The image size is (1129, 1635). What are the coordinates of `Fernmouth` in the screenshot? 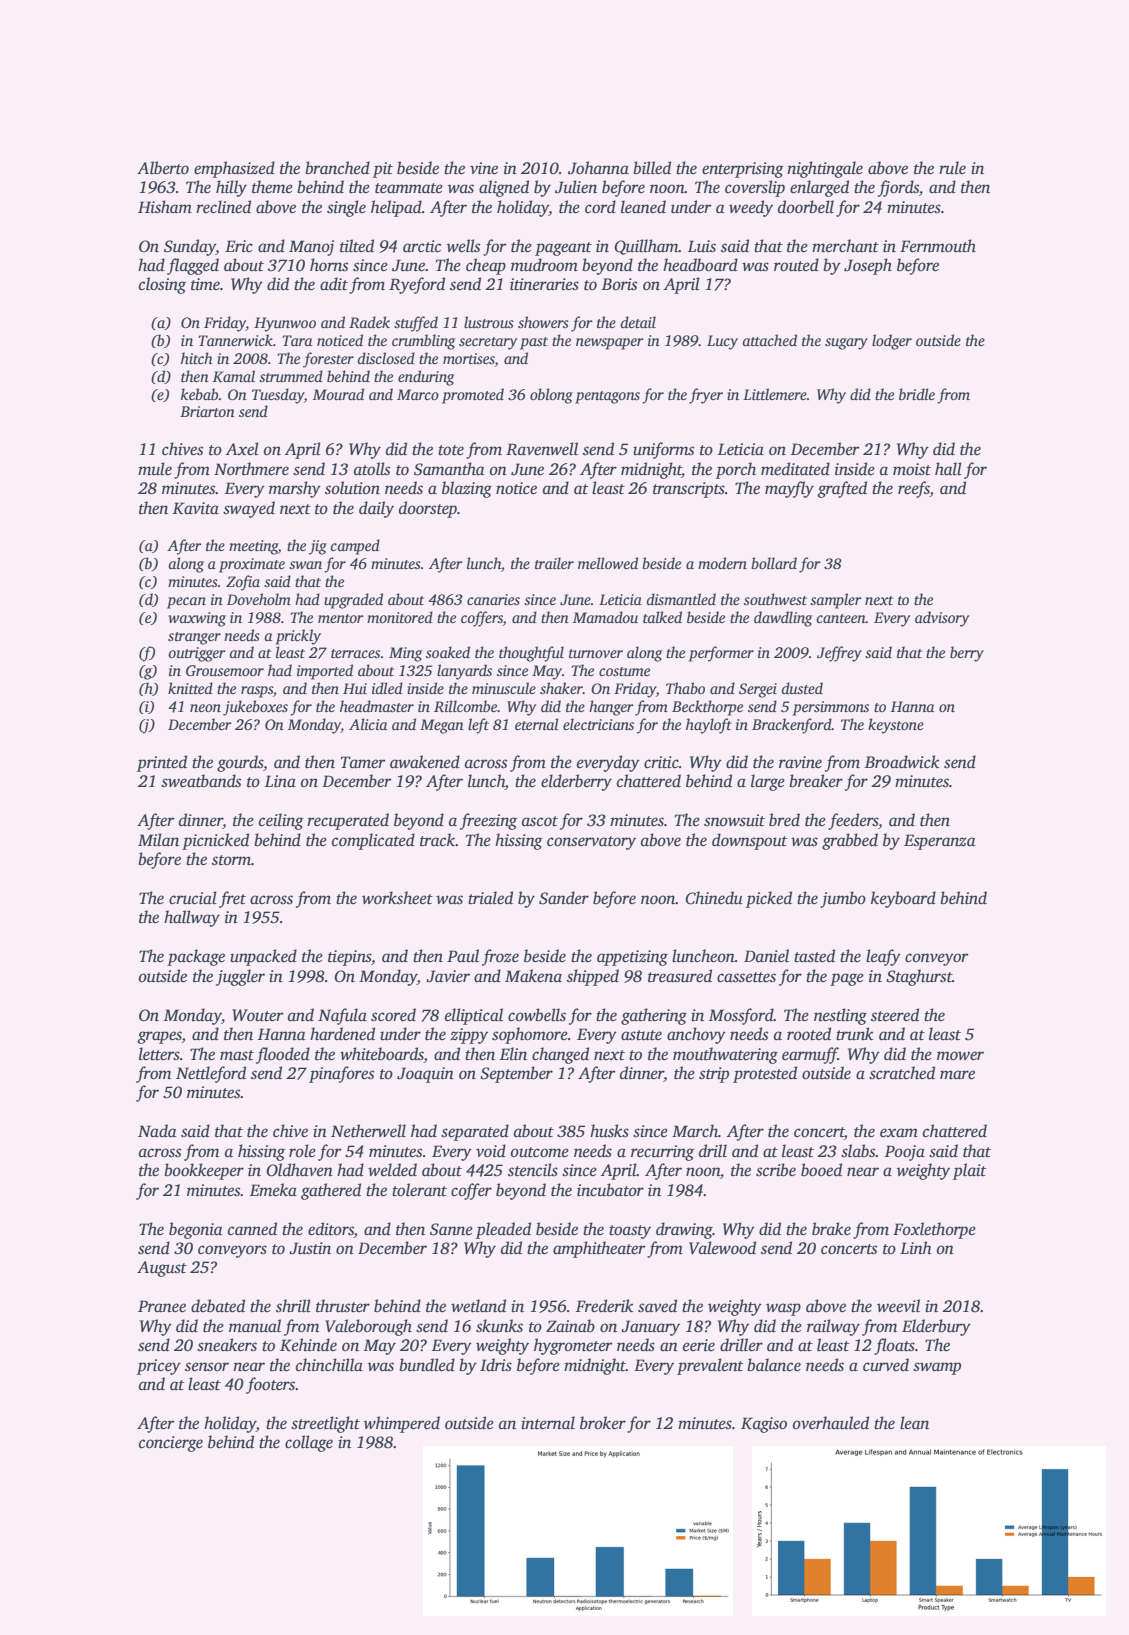 It's located at (938, 246).
